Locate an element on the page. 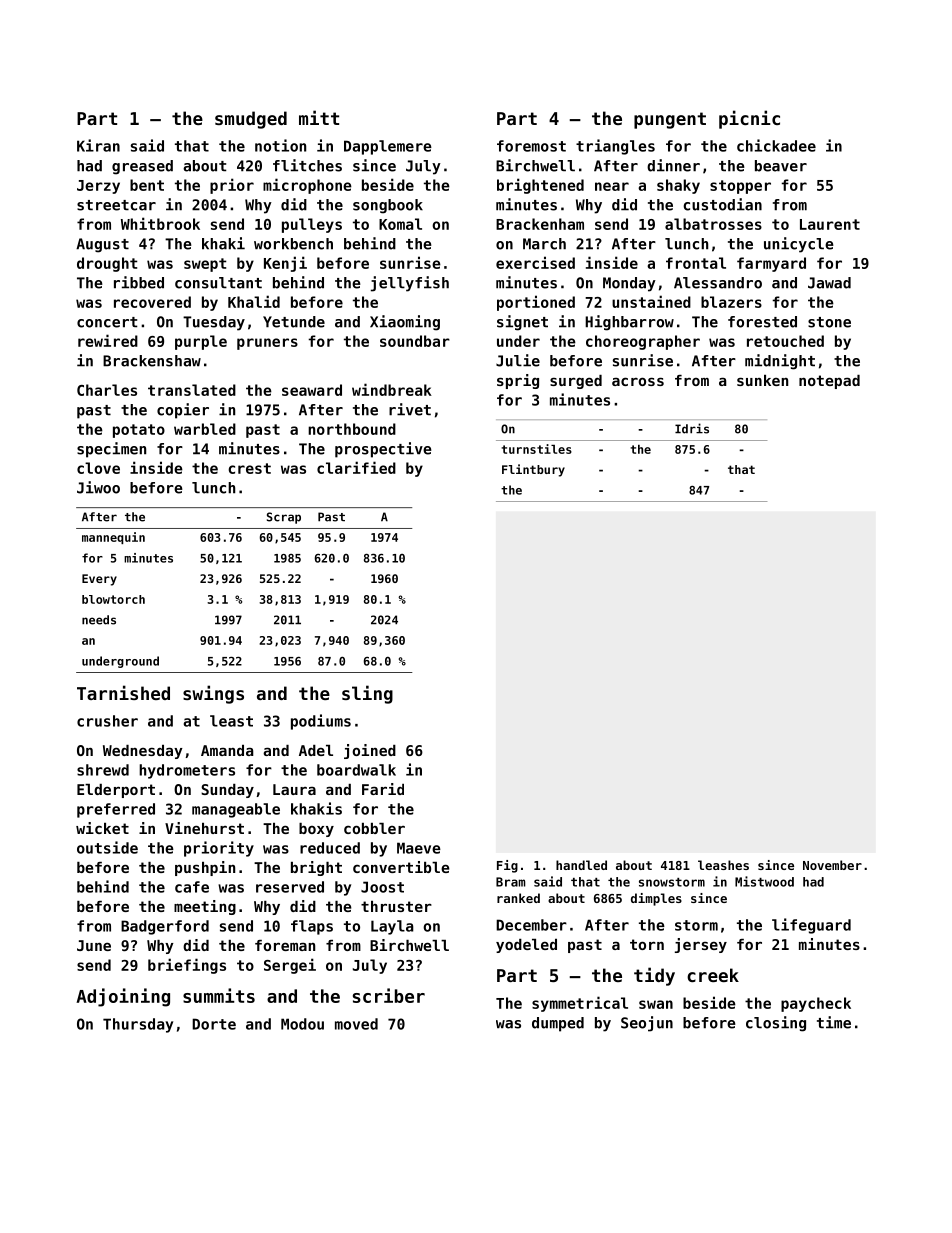  drought is located at coordinates (107, 264).
